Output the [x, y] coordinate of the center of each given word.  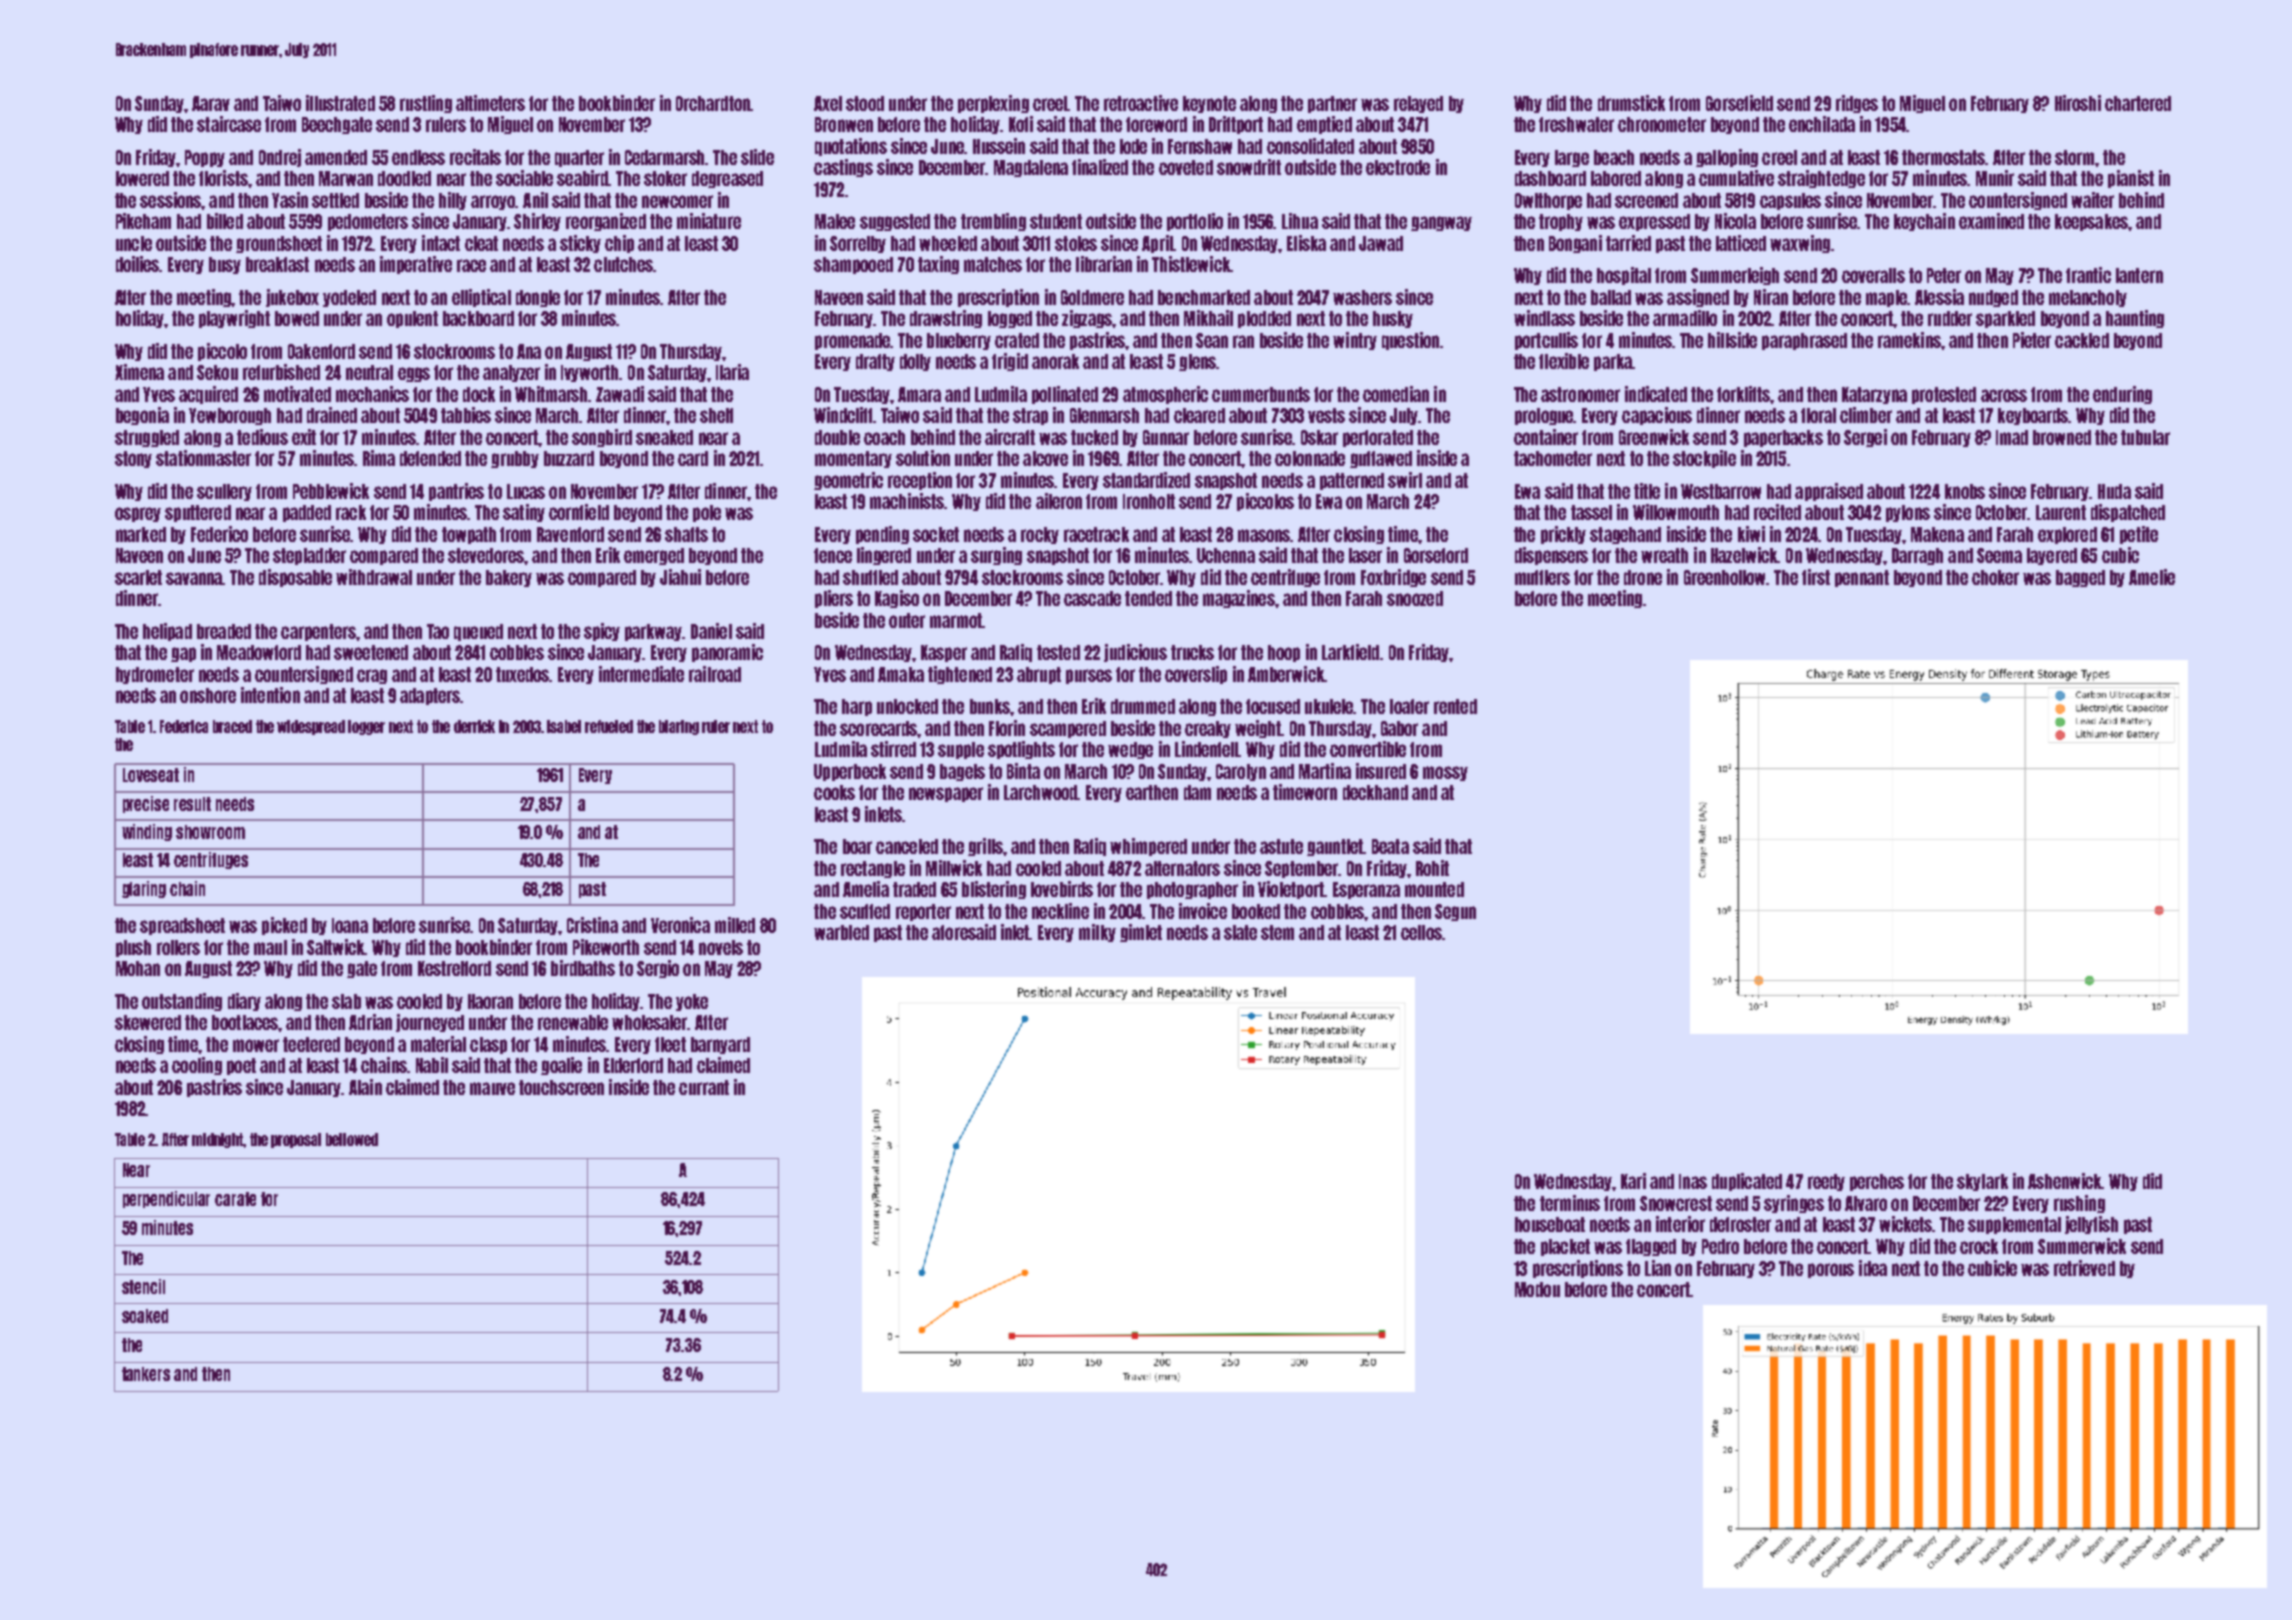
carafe [235, 1199]
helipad [167, 632]
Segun [1455, 912]
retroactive [1141, 103]
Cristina [592, 925]
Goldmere [1092, 297]
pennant [1862, 578]
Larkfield [1350, 652]
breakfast [277, 264]
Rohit [1432, 868]
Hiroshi [2078, 103]
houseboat [1550, 1224]
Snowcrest [1676, 1203]
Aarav [211, 103]
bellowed [352, 1139]
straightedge [1821, 179]
